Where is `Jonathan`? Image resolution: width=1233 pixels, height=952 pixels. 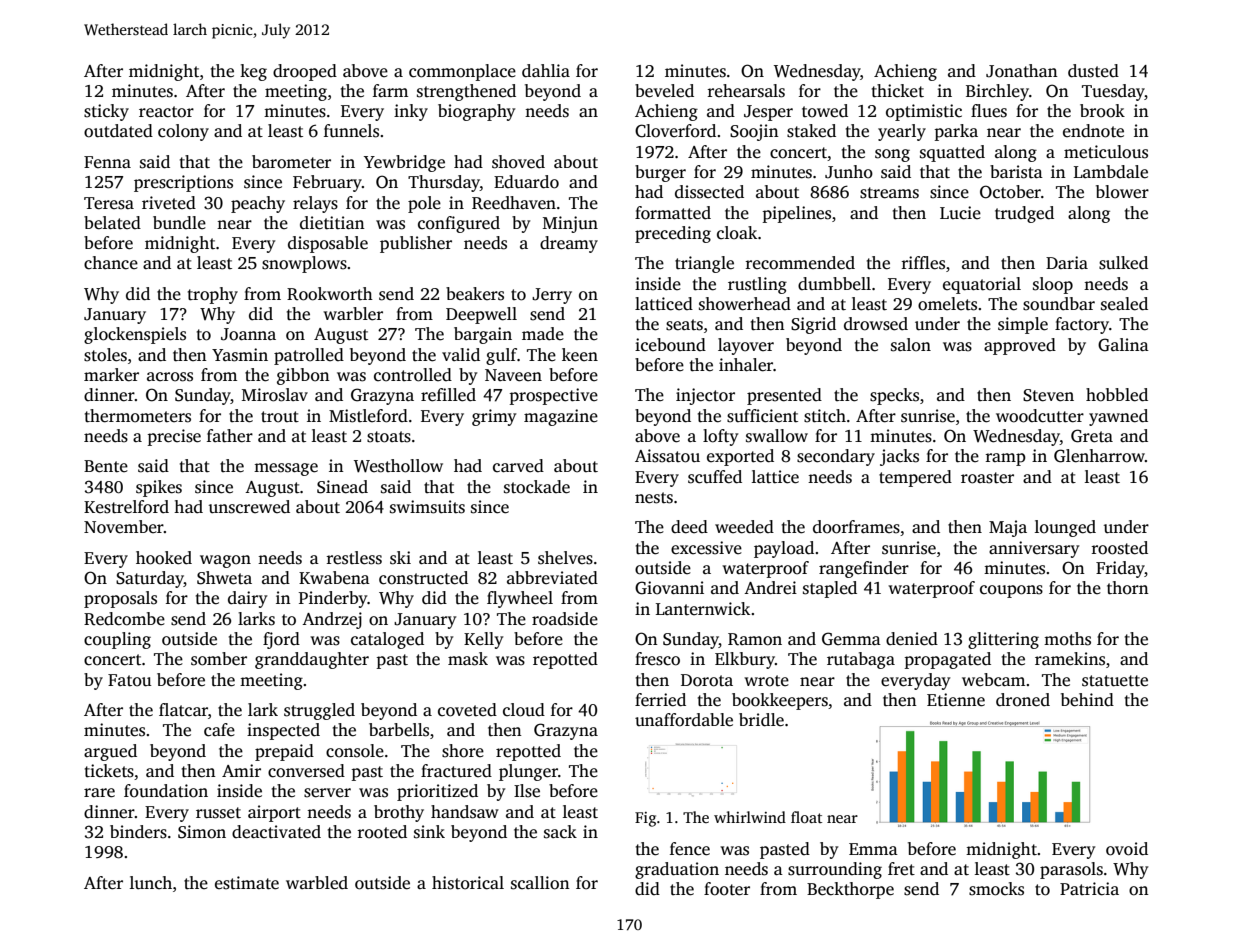 Jonathan is located at coordinates (1022, 71).
